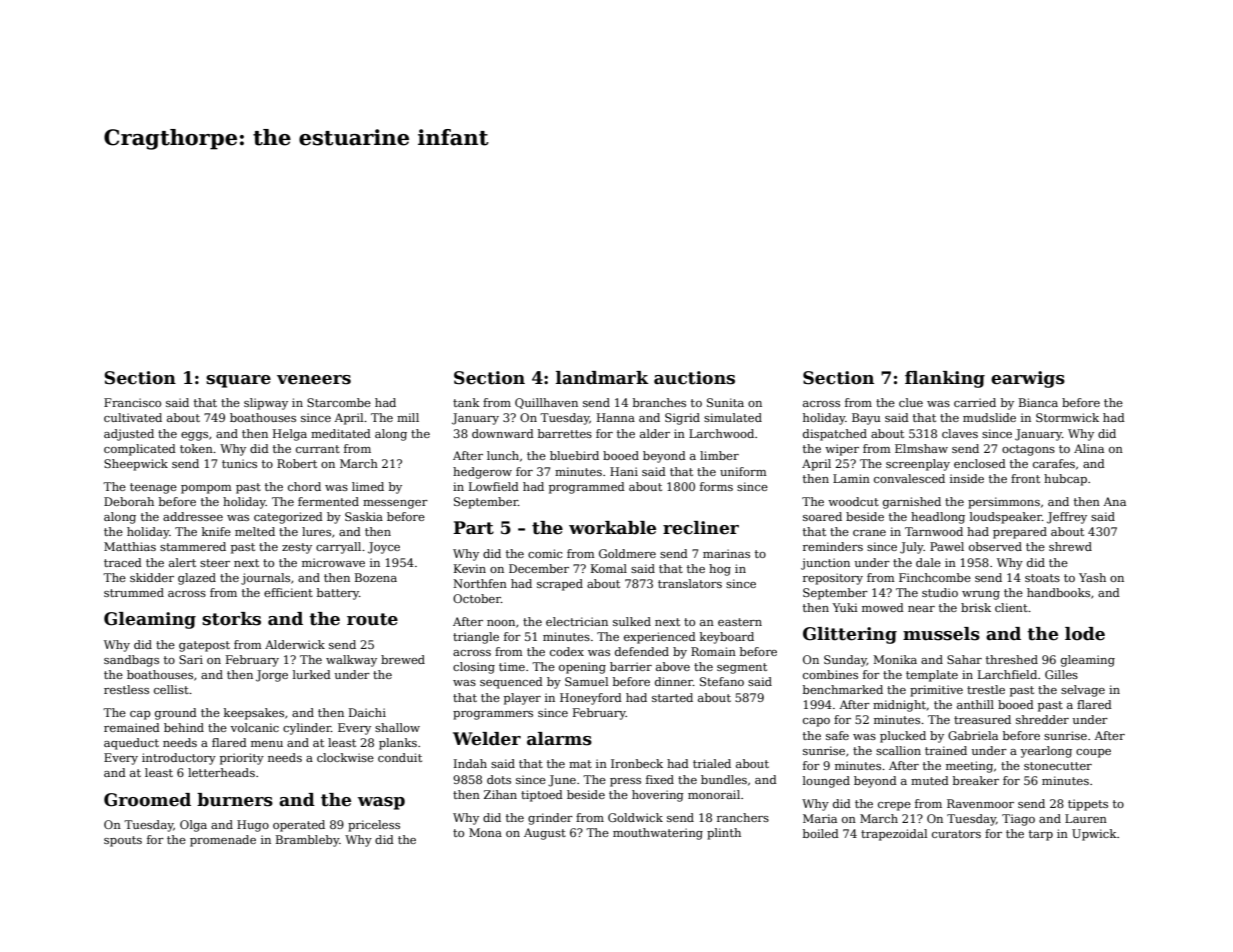  What do you see at coordinates (743, 471) in the image?
I see `uniform` at bounding box center [743, 471].
